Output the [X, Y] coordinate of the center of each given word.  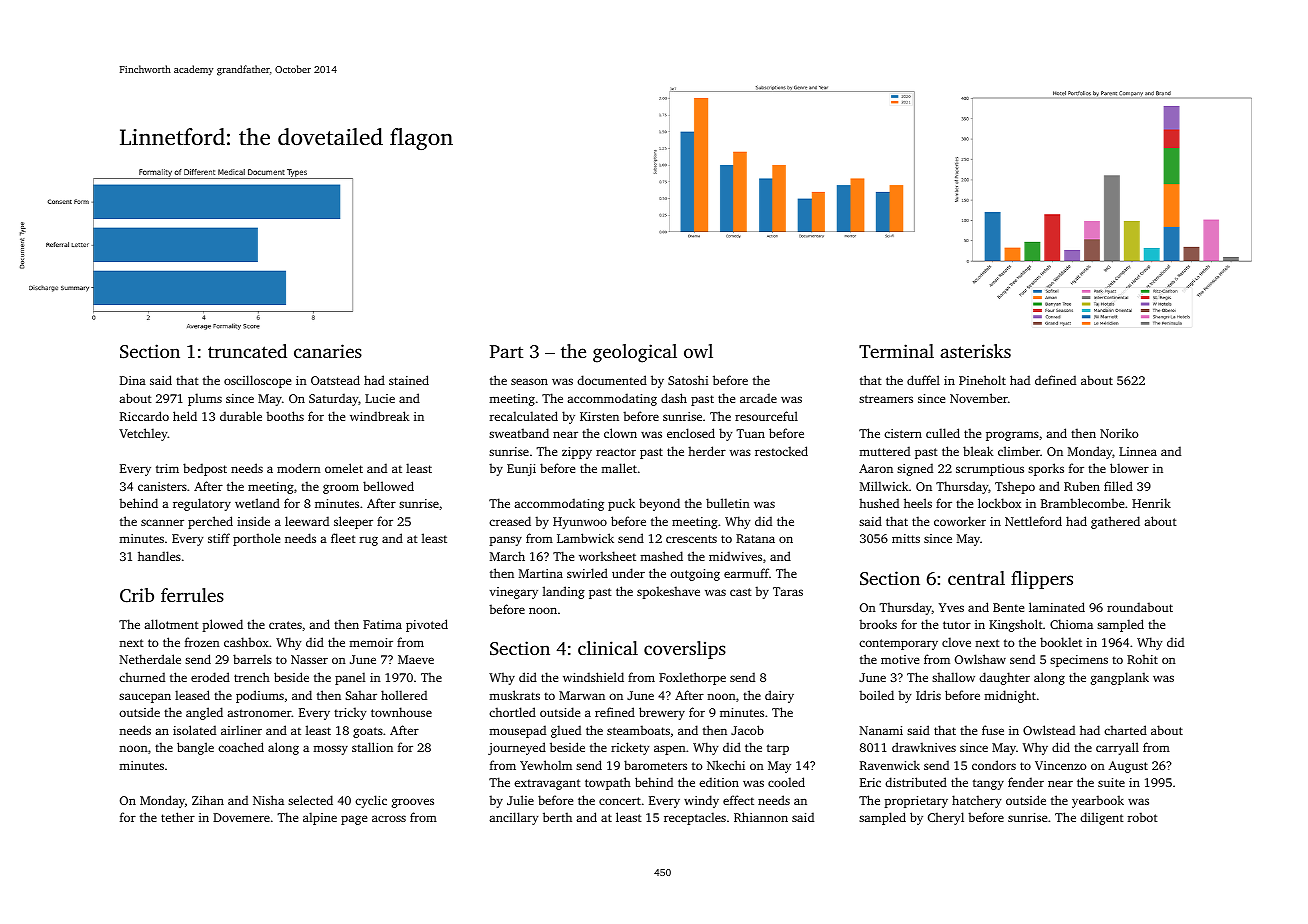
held [185, 416]
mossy [330, 750]
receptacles [695, 818]
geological [635, 353]
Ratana [755, 538]
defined [1055, 380]
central [976, 578]
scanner [162, 522]
